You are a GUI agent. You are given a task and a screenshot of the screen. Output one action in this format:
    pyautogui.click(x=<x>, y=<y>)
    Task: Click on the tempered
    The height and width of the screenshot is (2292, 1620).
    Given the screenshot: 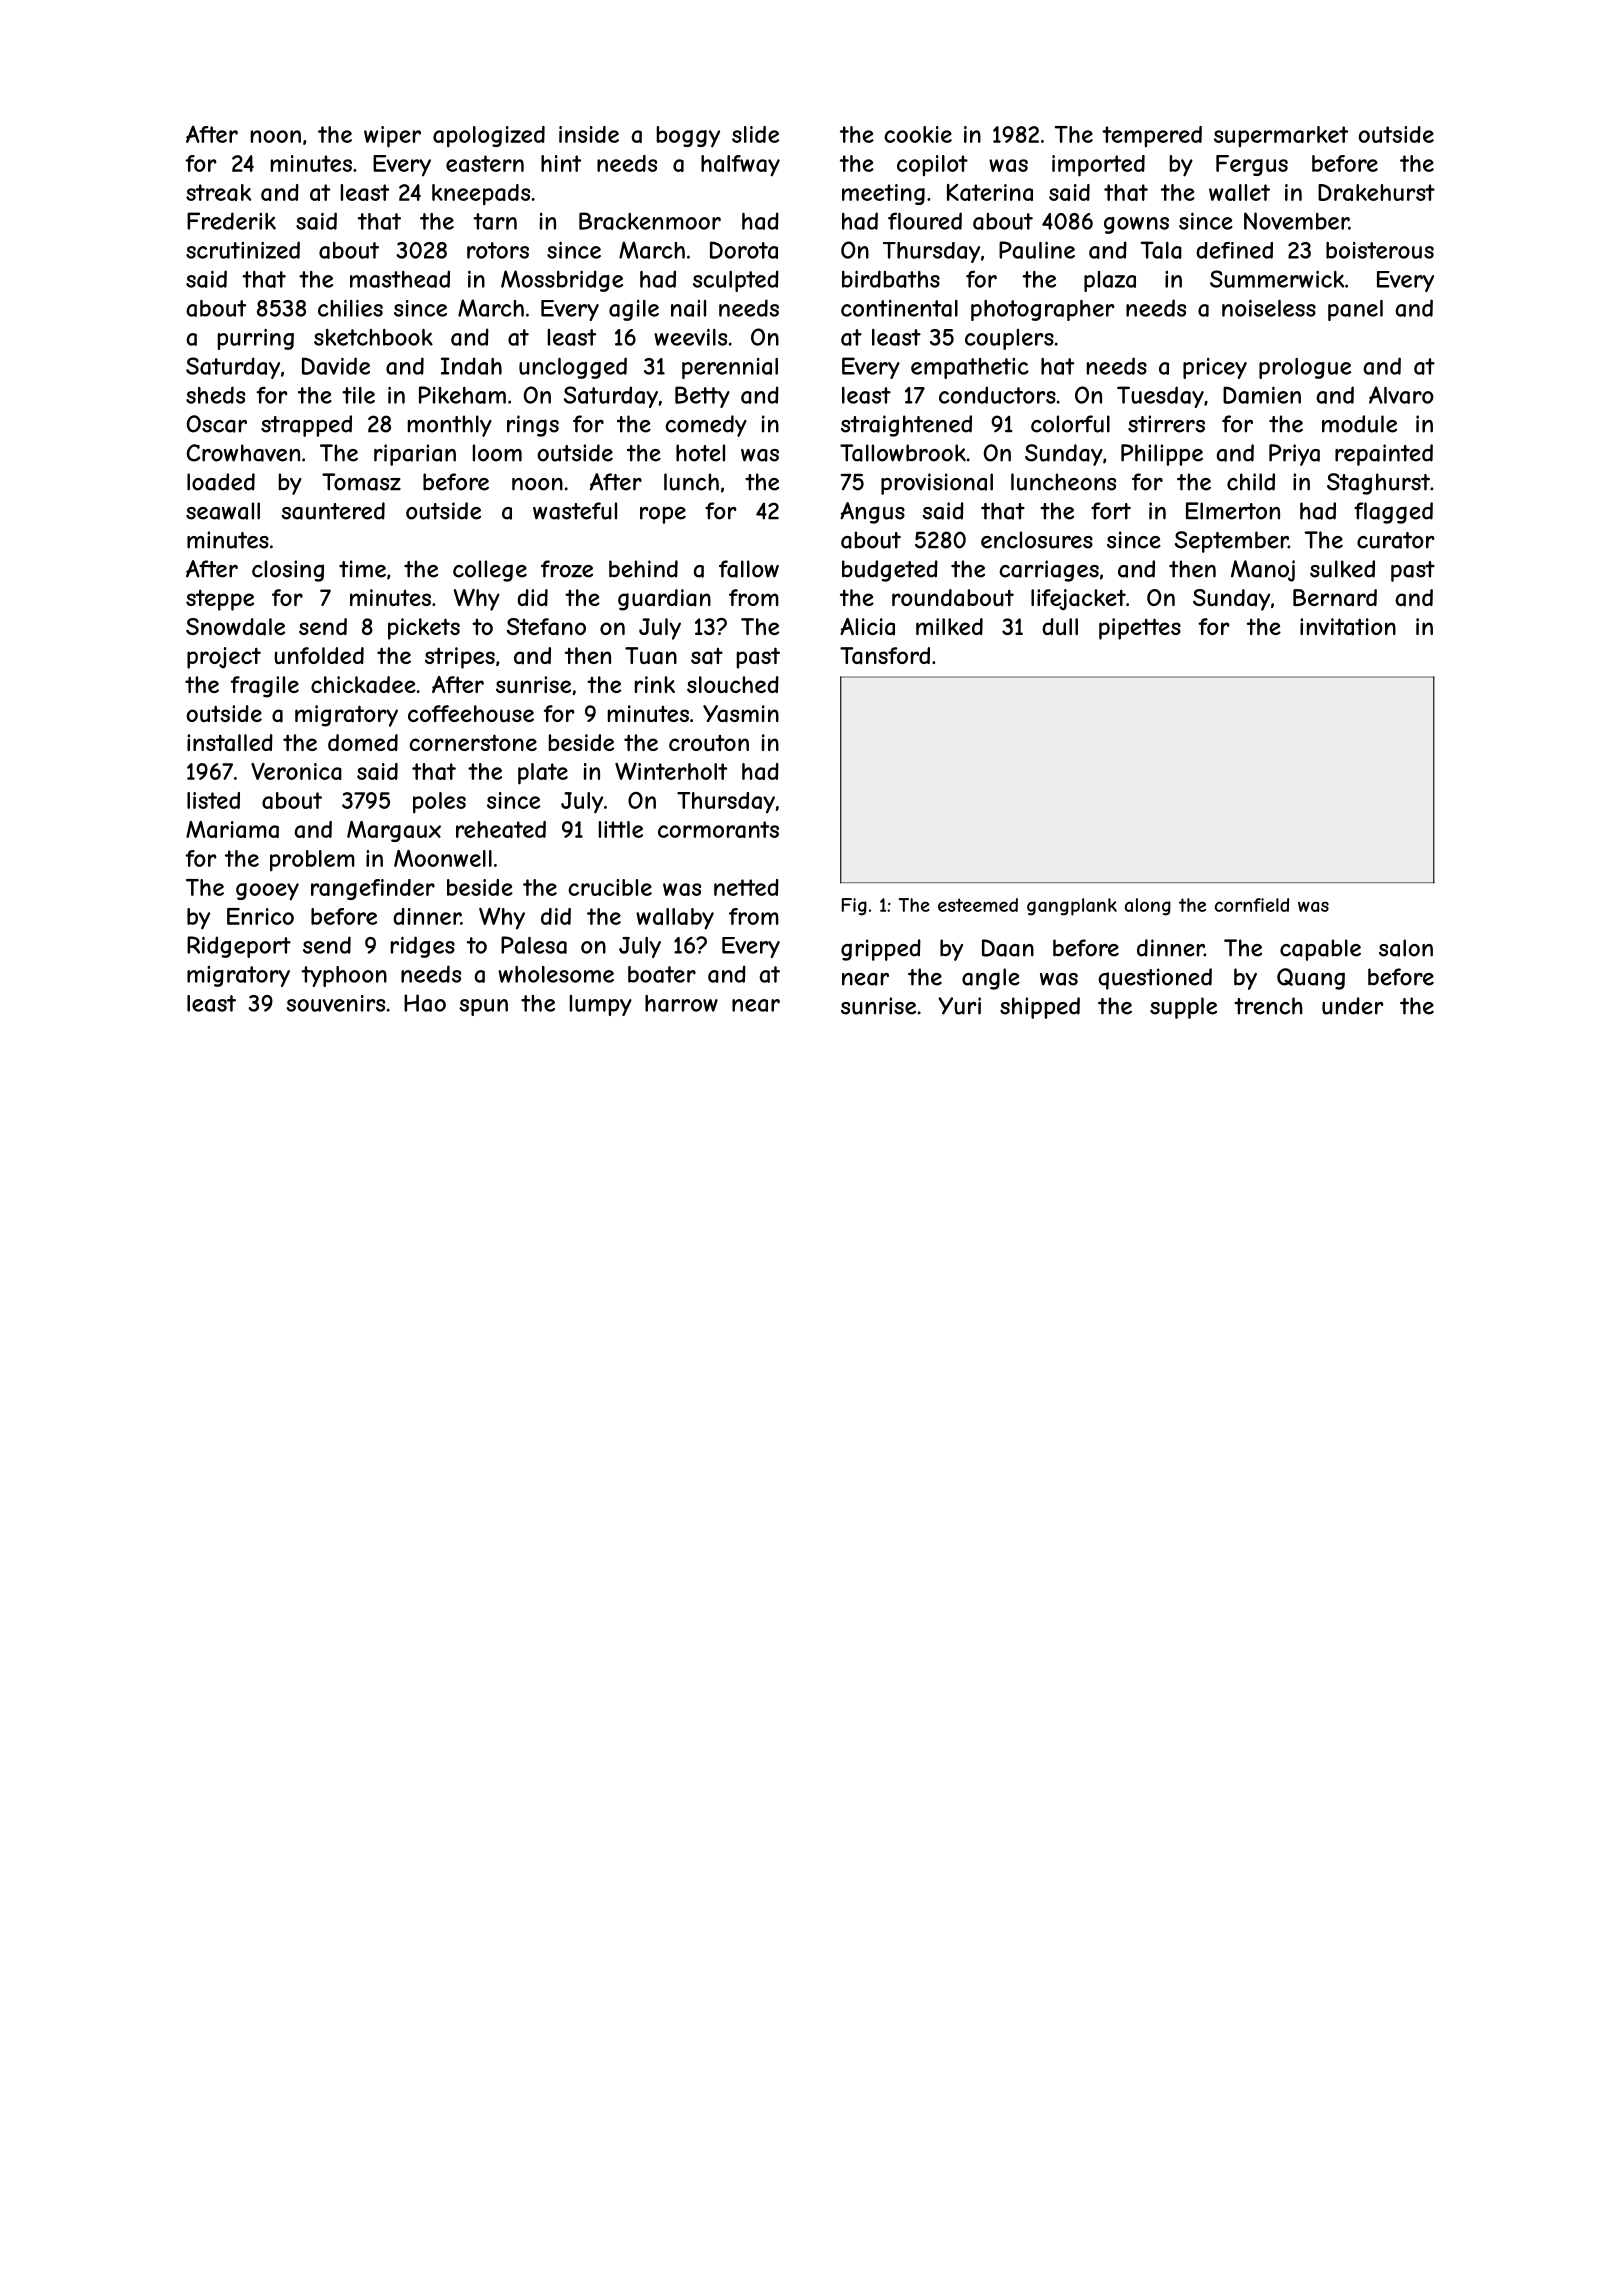 What is the action you would take?
    pyautogui.click(x=1152, y=136)
